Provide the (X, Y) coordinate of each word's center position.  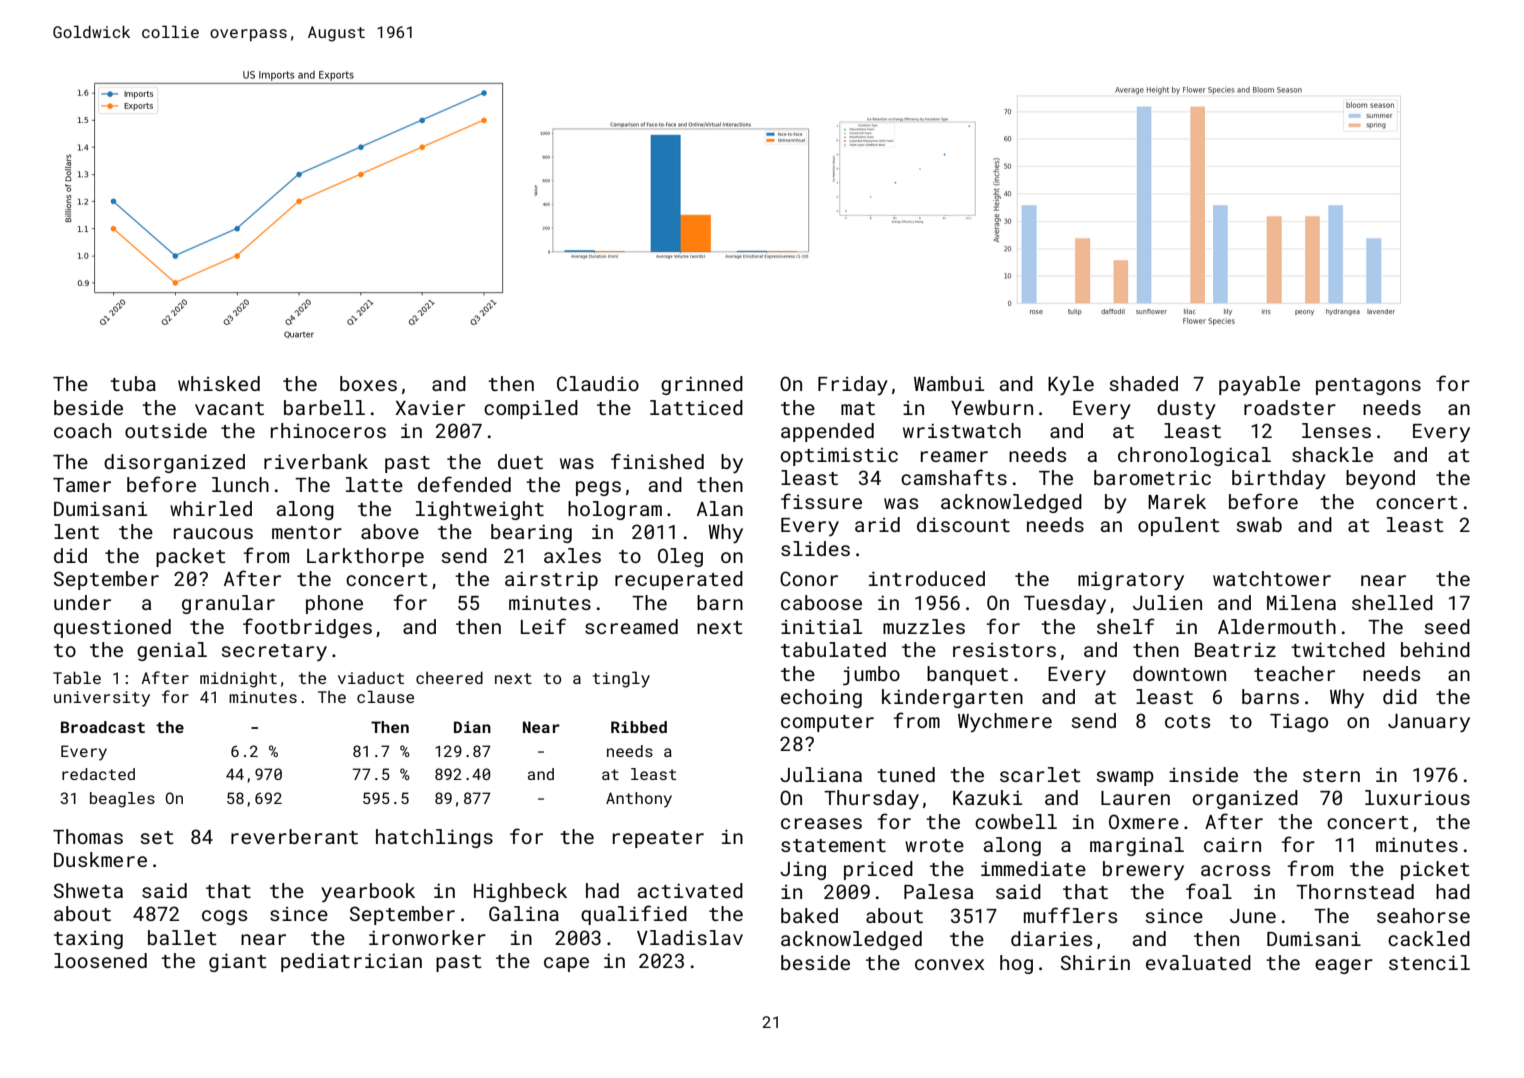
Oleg (680, 557)
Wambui (949, 383)
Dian (472, 727)
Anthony (639, 800)
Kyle (1071, 385)
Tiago (1299, 722)
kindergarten (952, 698)
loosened (100, 960)
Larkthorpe (365, 557)
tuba (133, 383)
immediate (1033, 868)
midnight (238, 679)
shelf (1126, 626)
